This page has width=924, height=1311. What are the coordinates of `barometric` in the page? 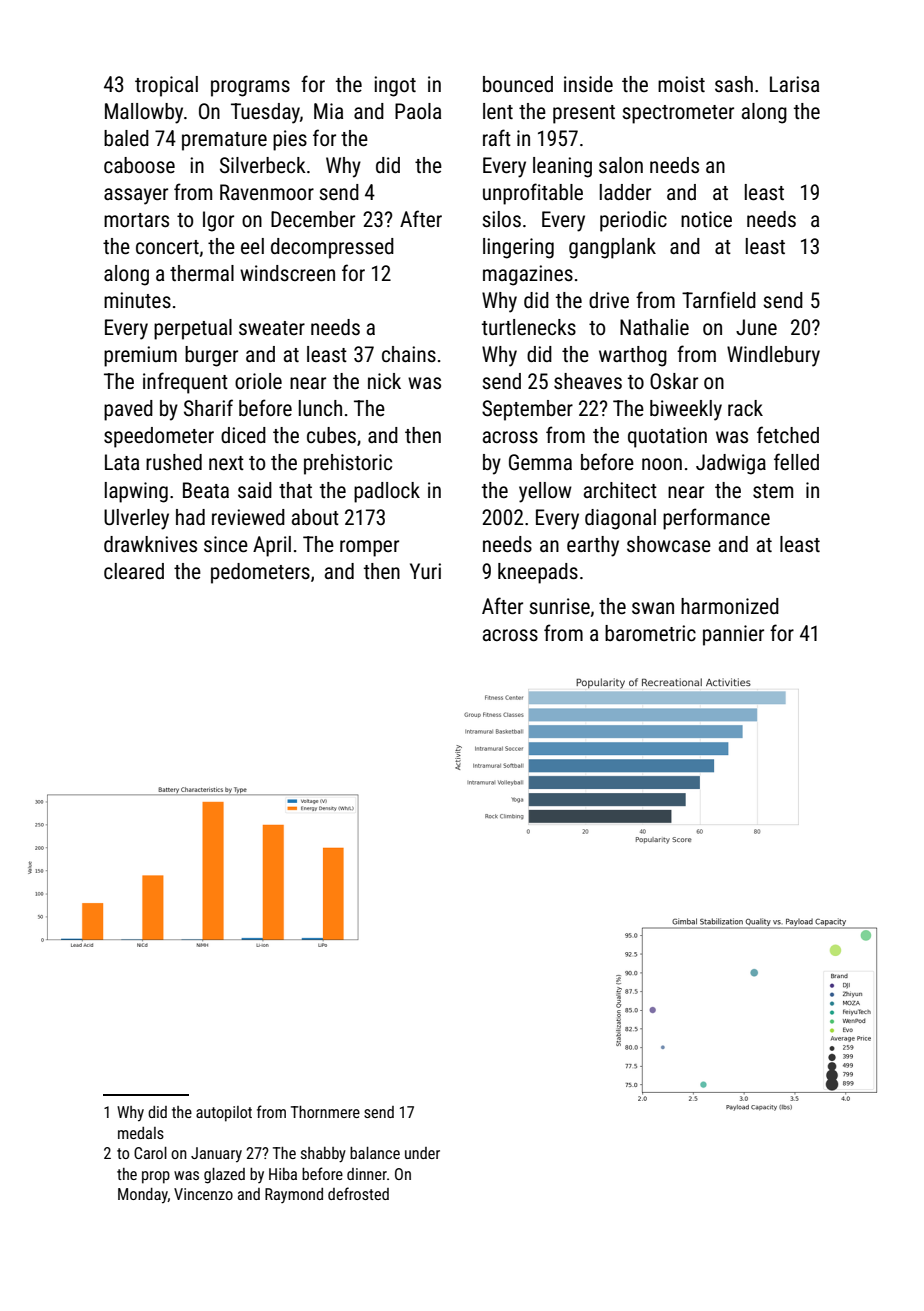 It's located at (650, 633).
